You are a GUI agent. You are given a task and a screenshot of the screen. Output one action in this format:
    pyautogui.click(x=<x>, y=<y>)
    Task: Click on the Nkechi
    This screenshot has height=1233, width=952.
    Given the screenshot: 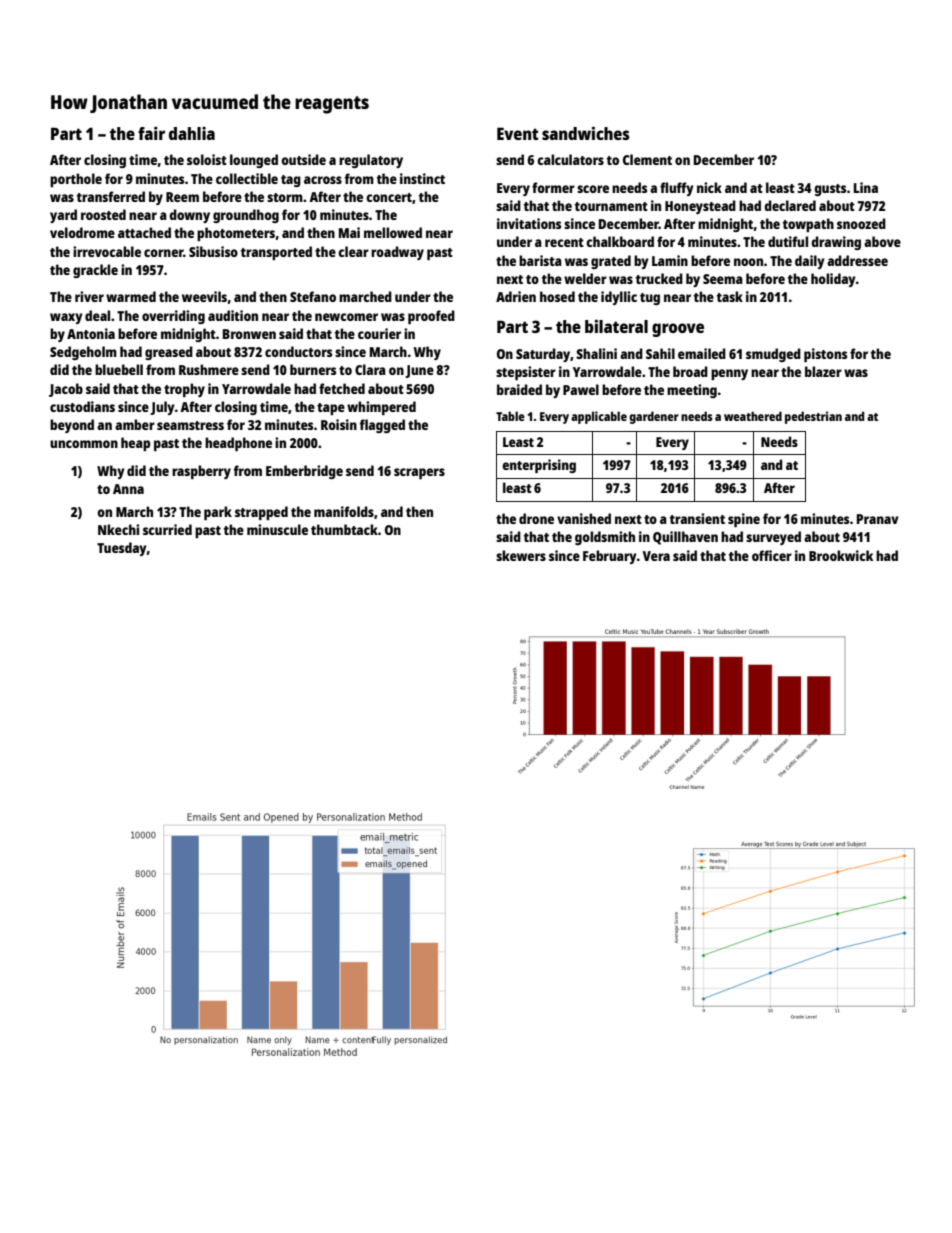 What is the action you would take?
    pyautogui.click(x=118, y=529)
